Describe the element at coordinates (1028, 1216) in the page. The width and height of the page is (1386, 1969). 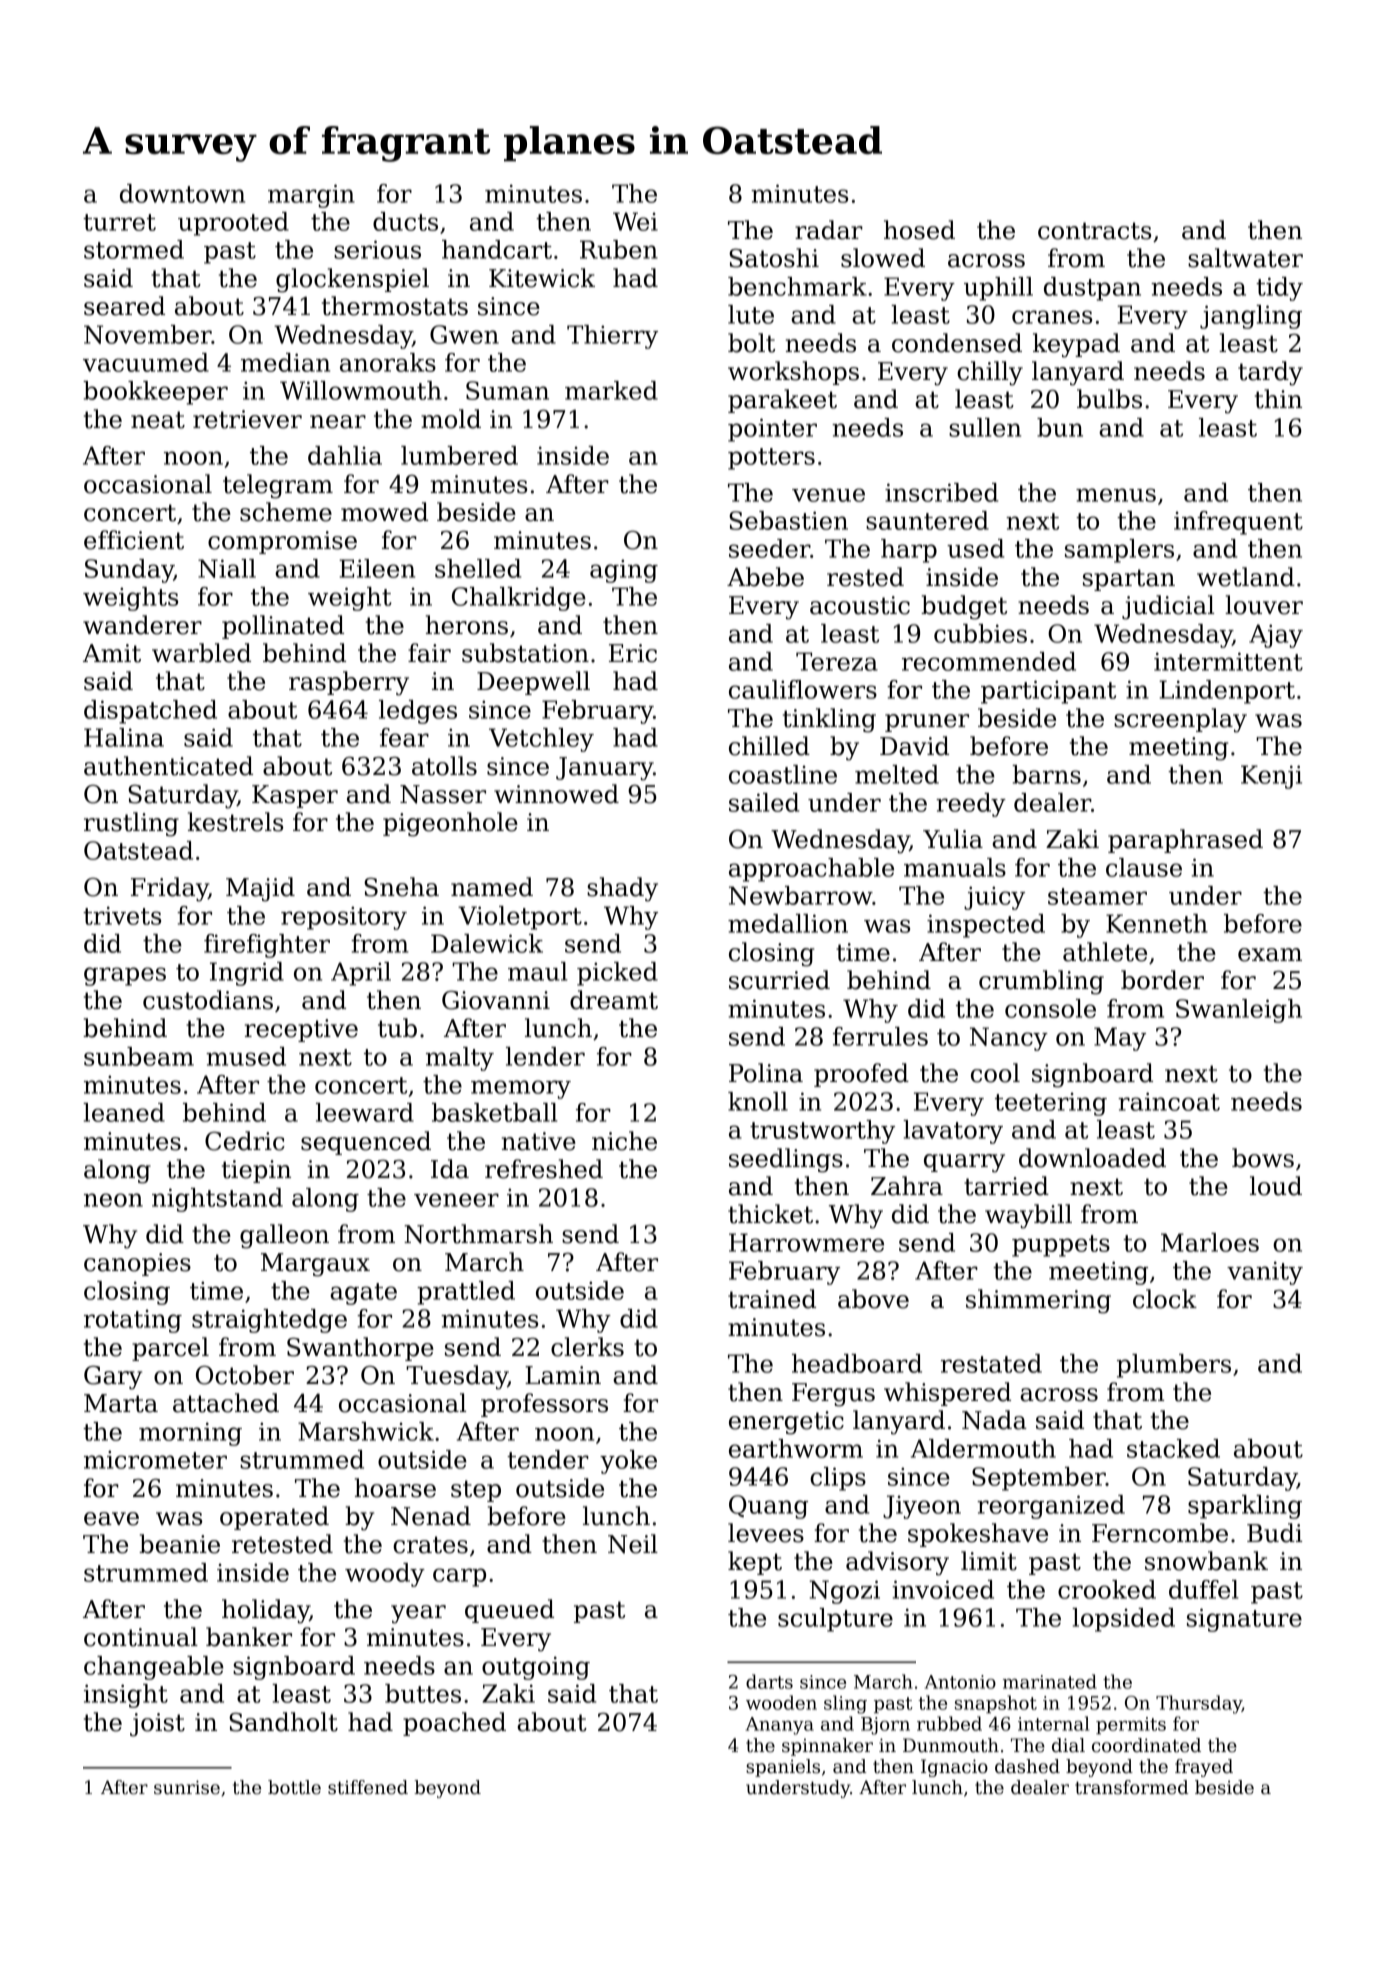
I see `waybill` at that location.
